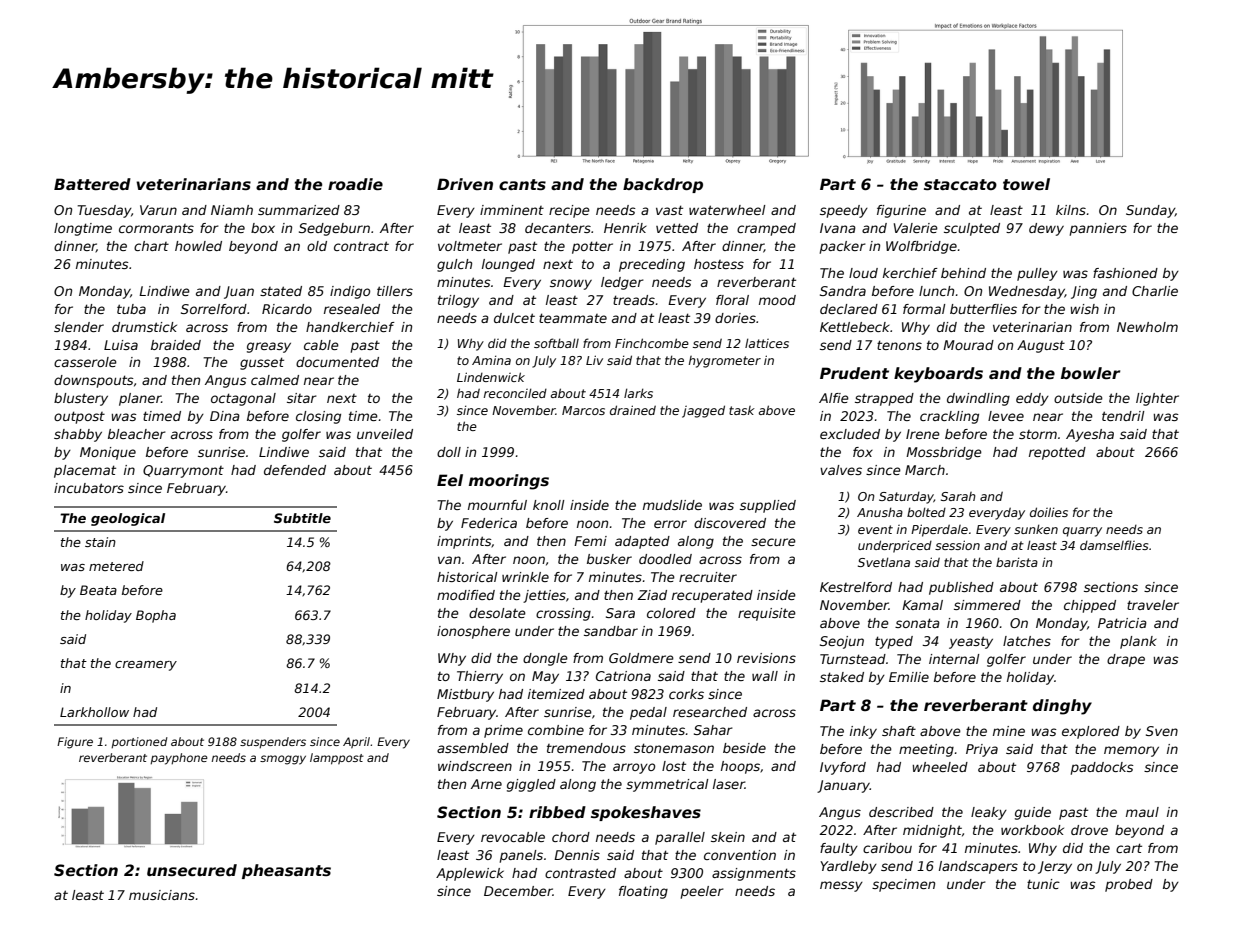 This screenshot has width=1233, height=952. What do you see at coordinates (633, 410) in the screenshot?
I see `drained` at bounding box center [633, 410].
